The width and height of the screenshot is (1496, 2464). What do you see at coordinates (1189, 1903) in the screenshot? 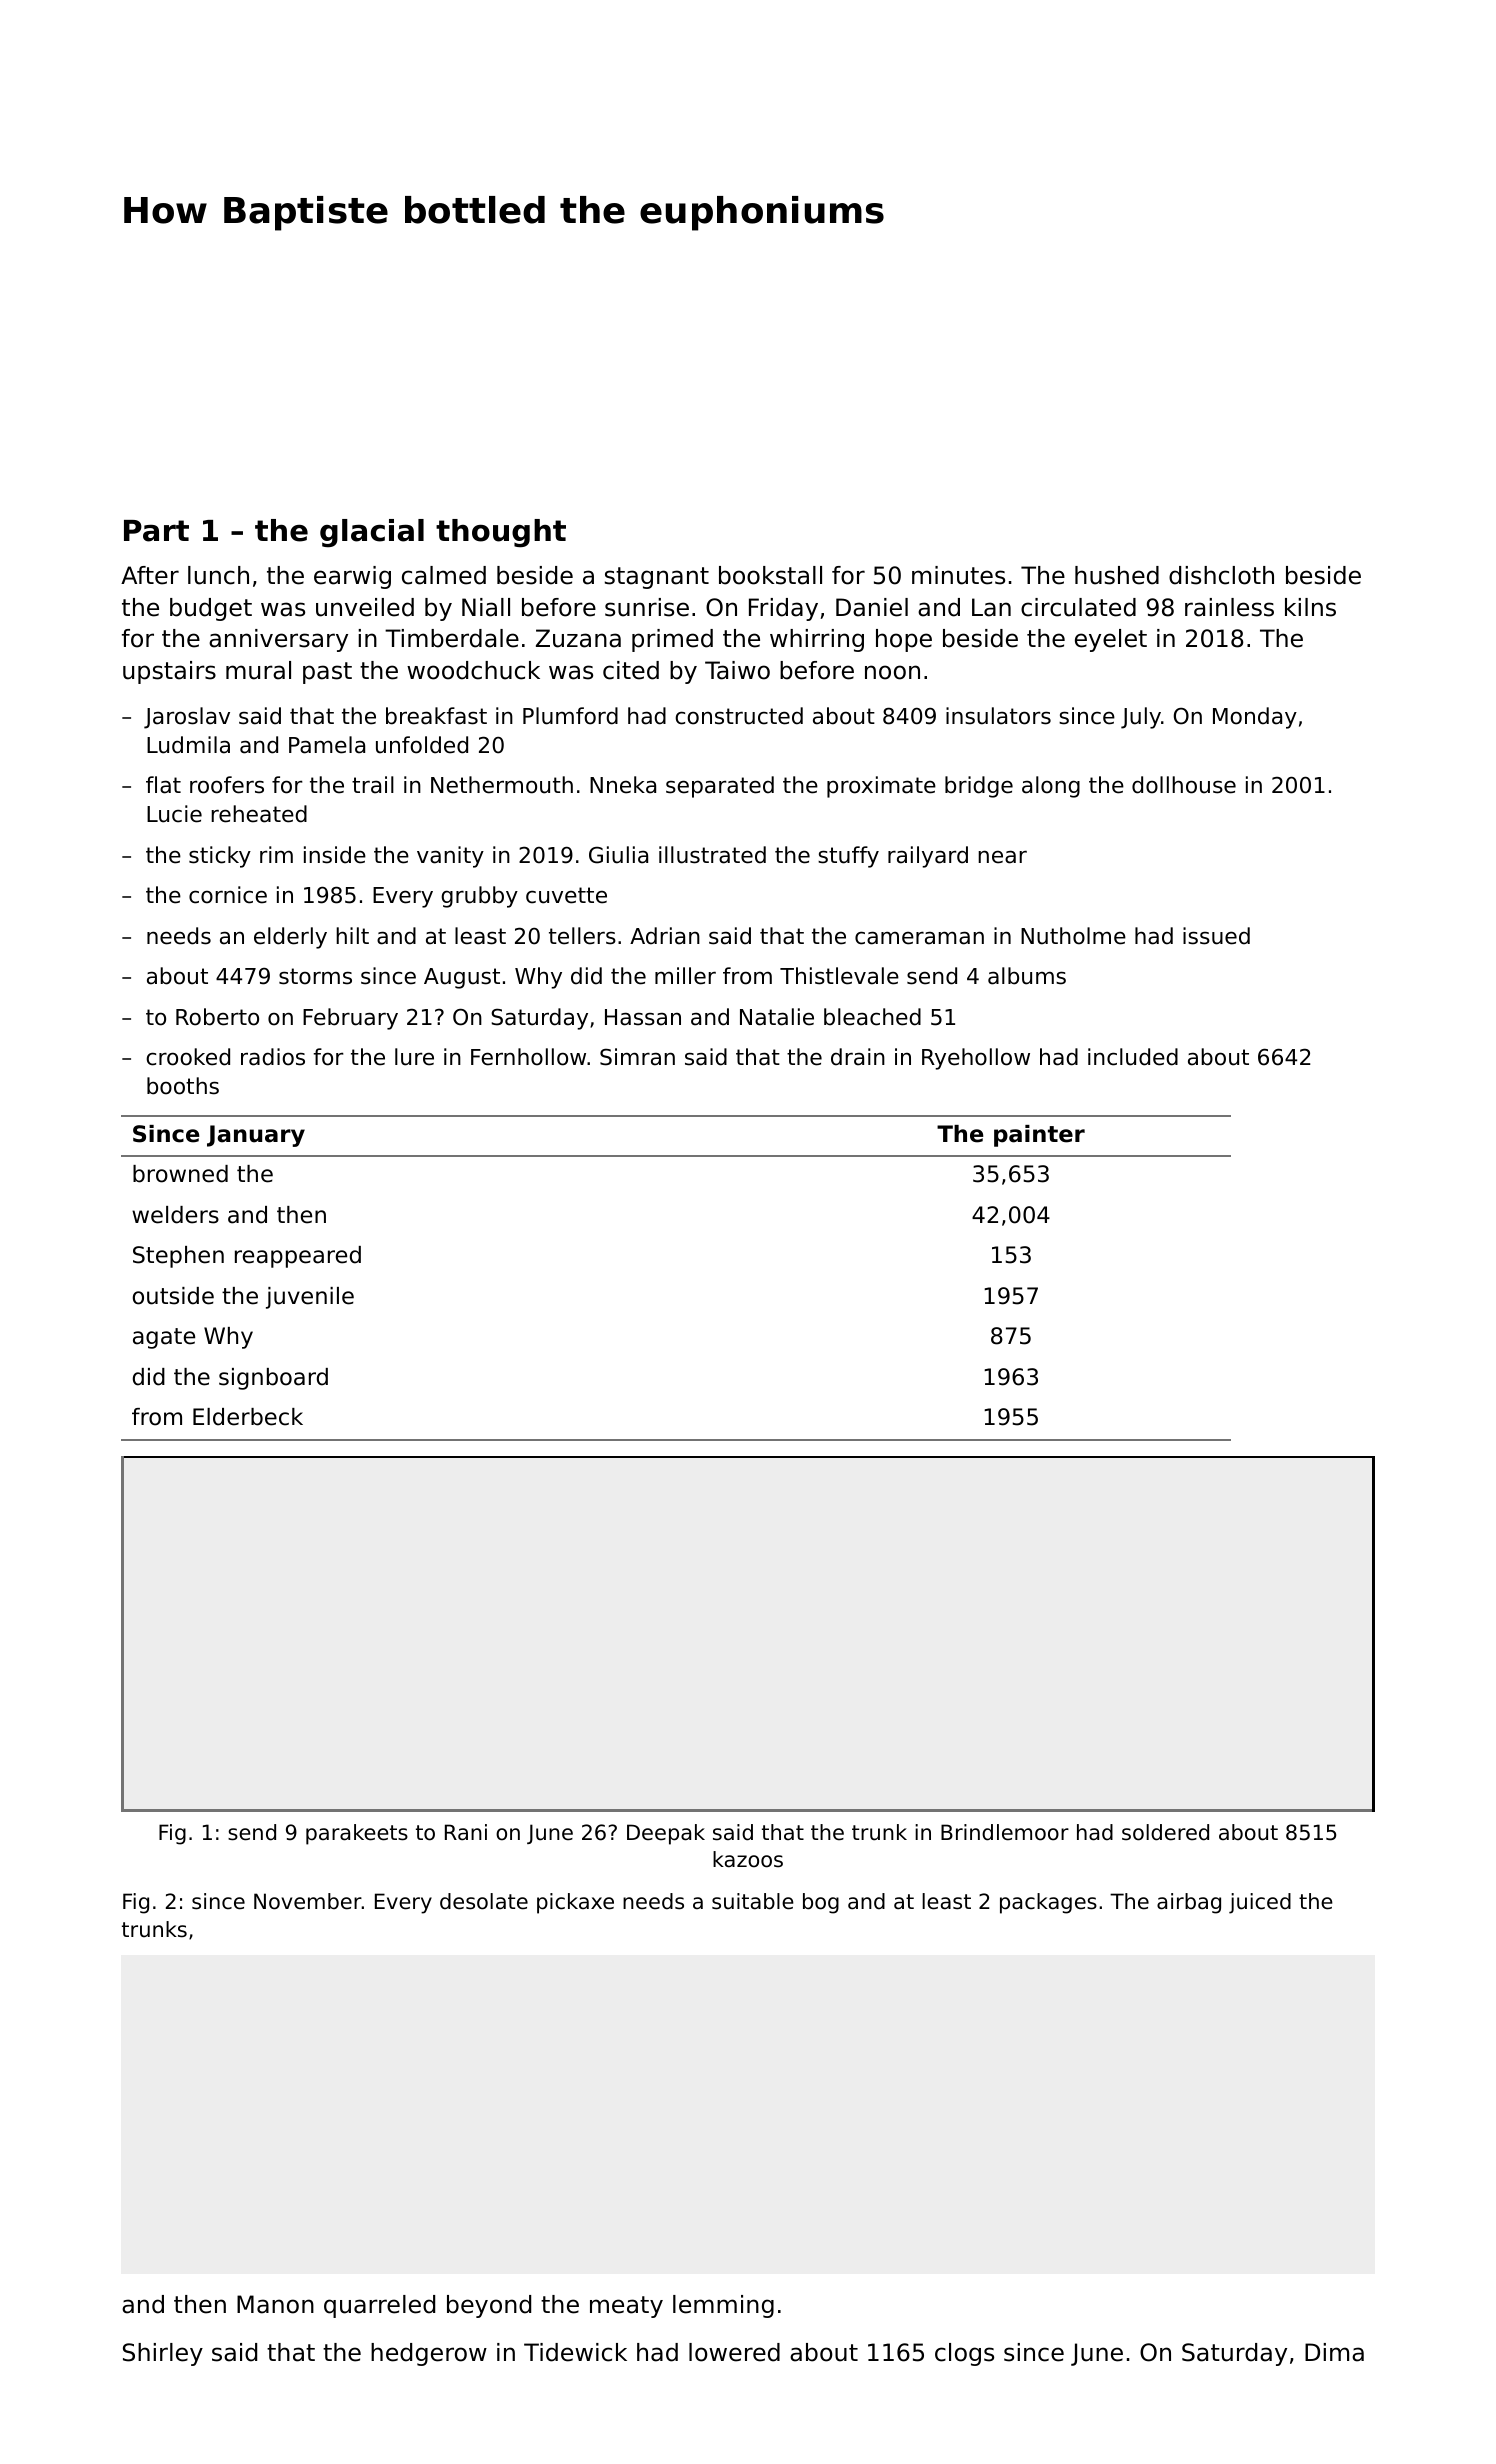
I see `airbag` at bounding box center [1189, 1903].
